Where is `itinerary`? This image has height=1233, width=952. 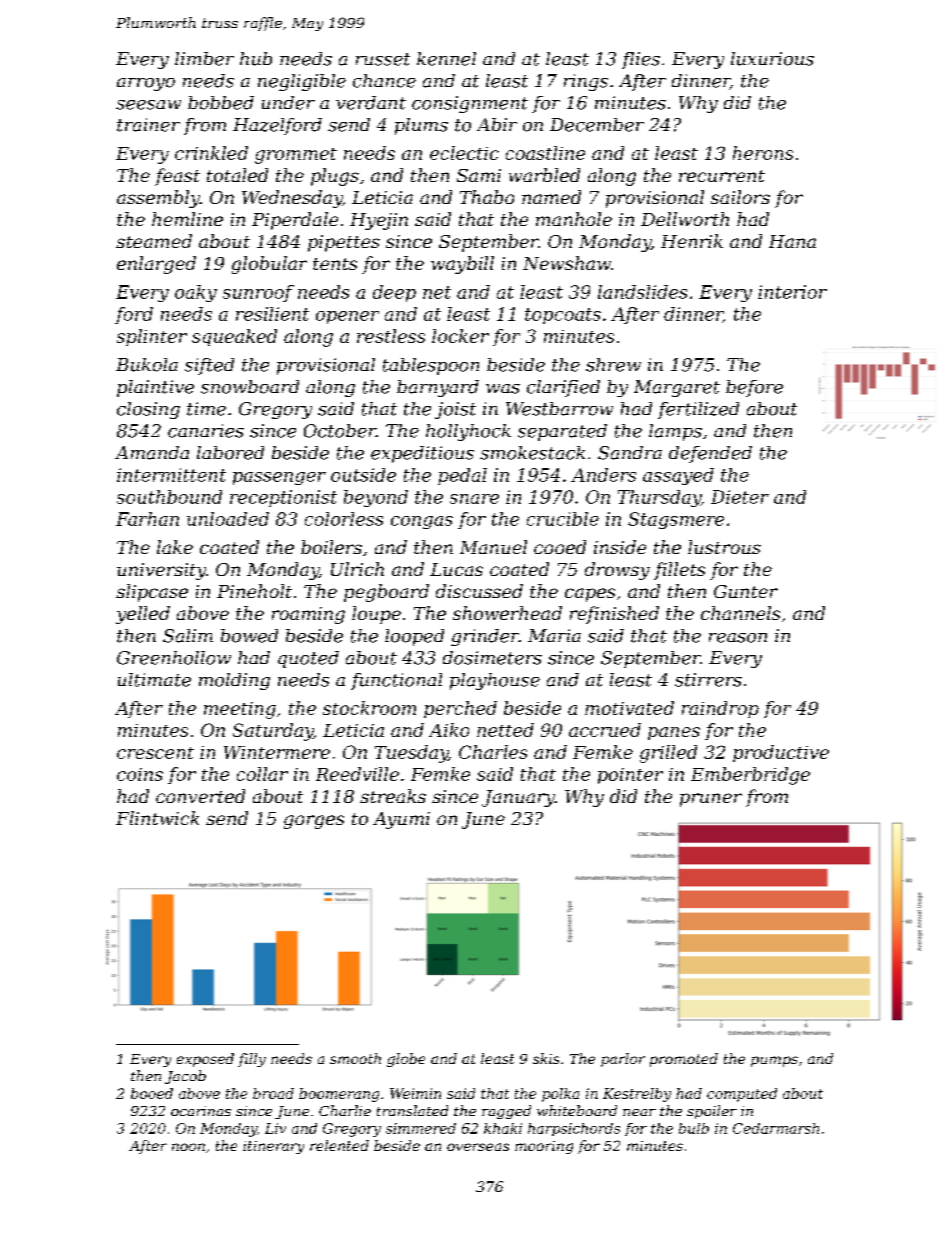
itinerary is located at coordinates (273, 1147).
